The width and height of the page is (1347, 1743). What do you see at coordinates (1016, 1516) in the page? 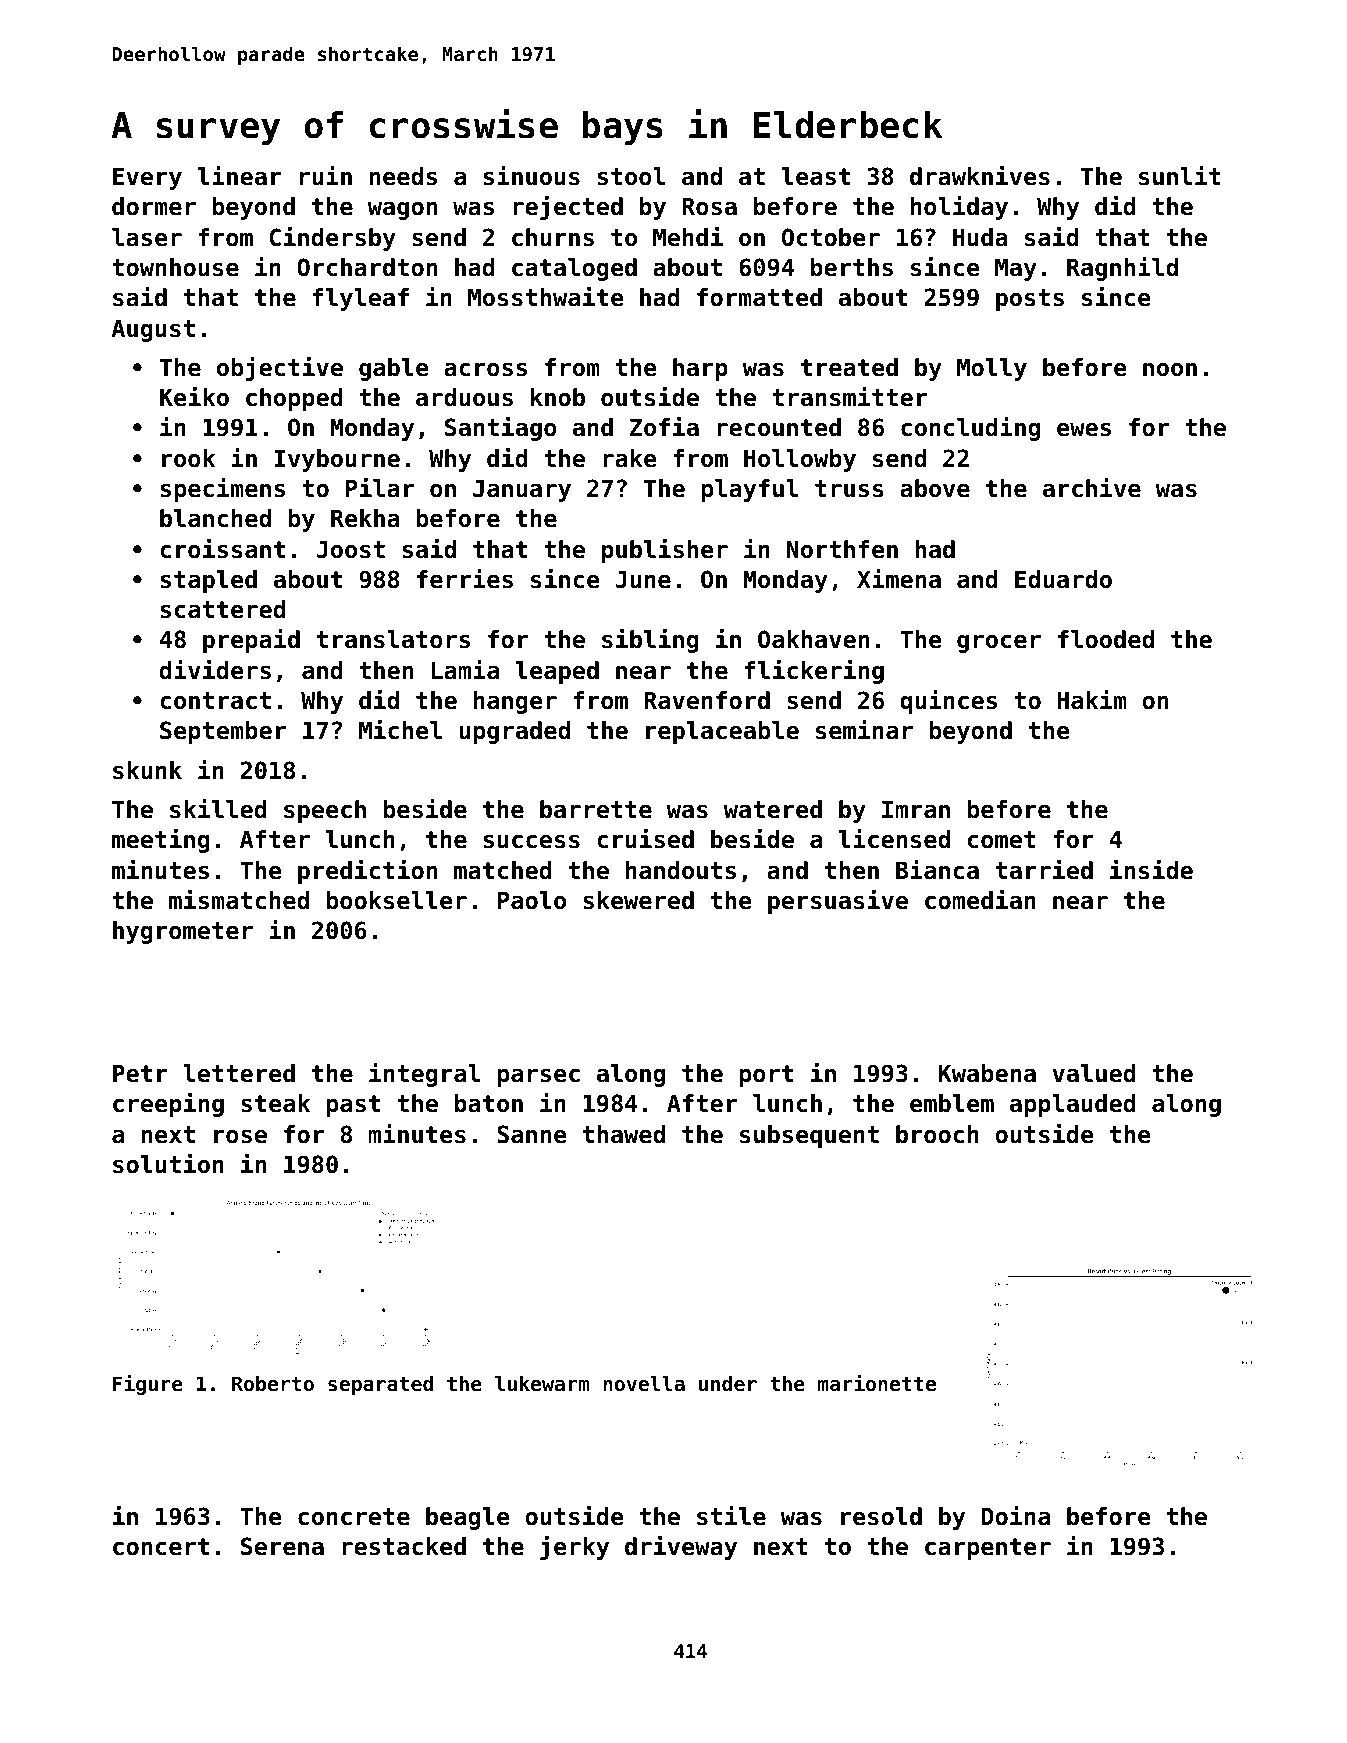
I see `Doina` at bounding box center [1016, 1516].
